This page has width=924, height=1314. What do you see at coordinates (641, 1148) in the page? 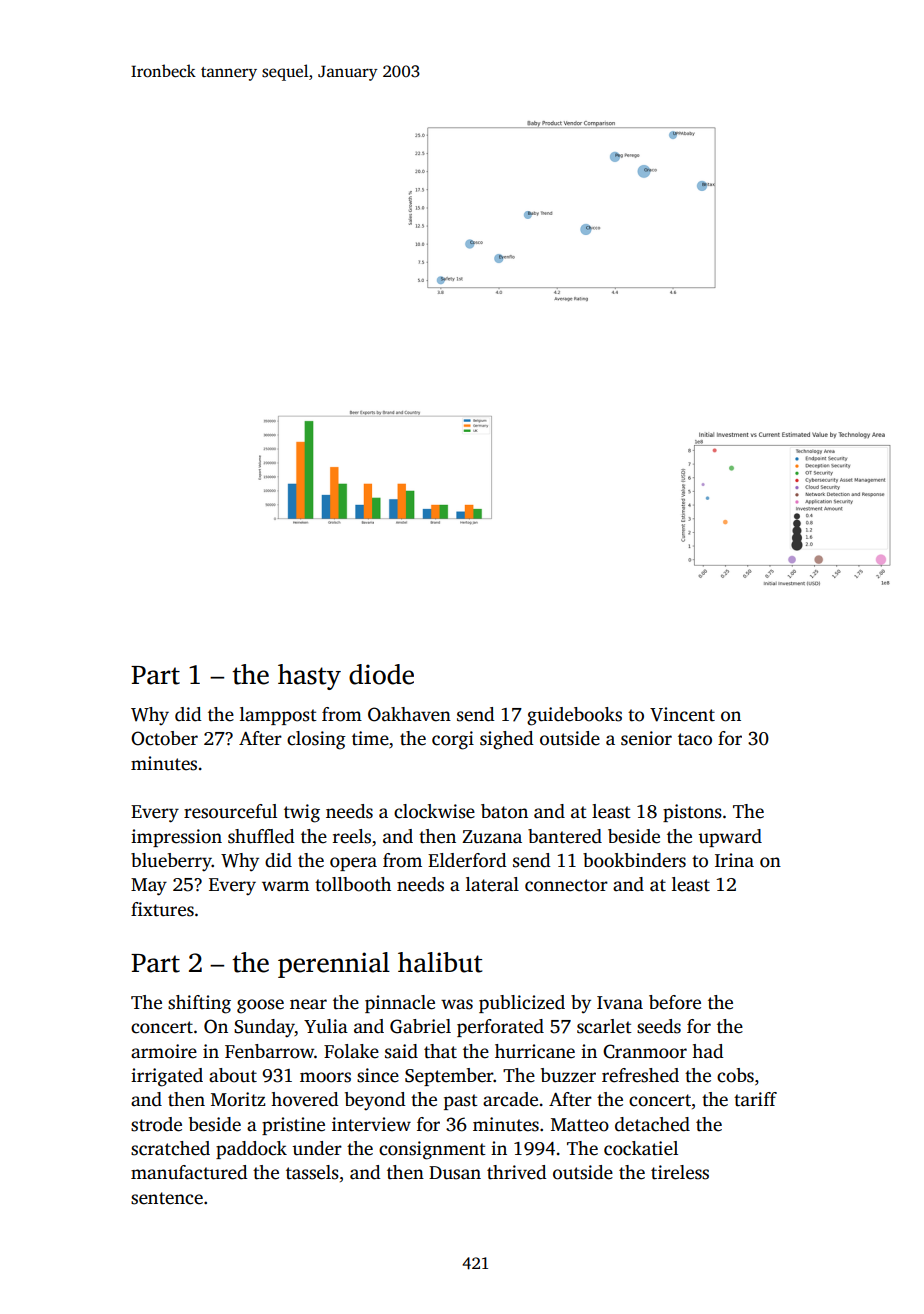
I see `cockatiel` at bounding box center [641, 1148].
